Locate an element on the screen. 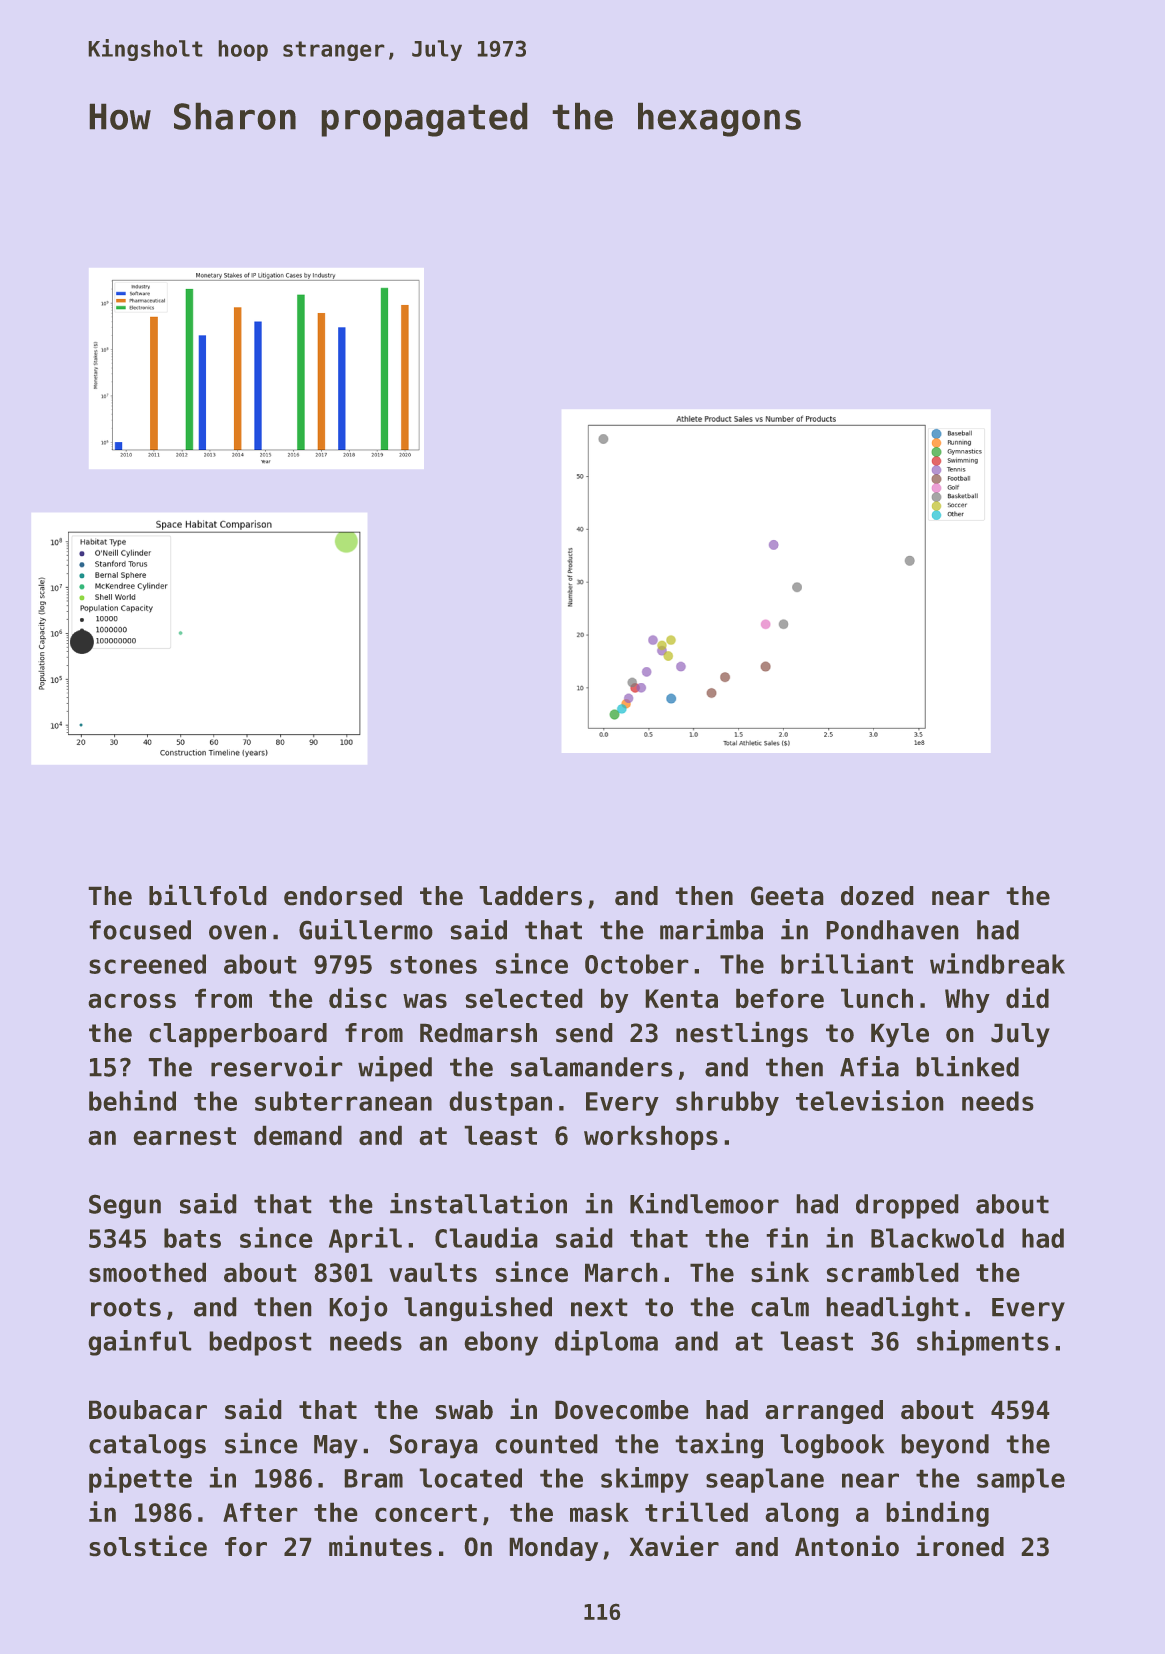 The height and width of the screenshot is (1654, 1165). selected is located at coordinates (524, 998).
